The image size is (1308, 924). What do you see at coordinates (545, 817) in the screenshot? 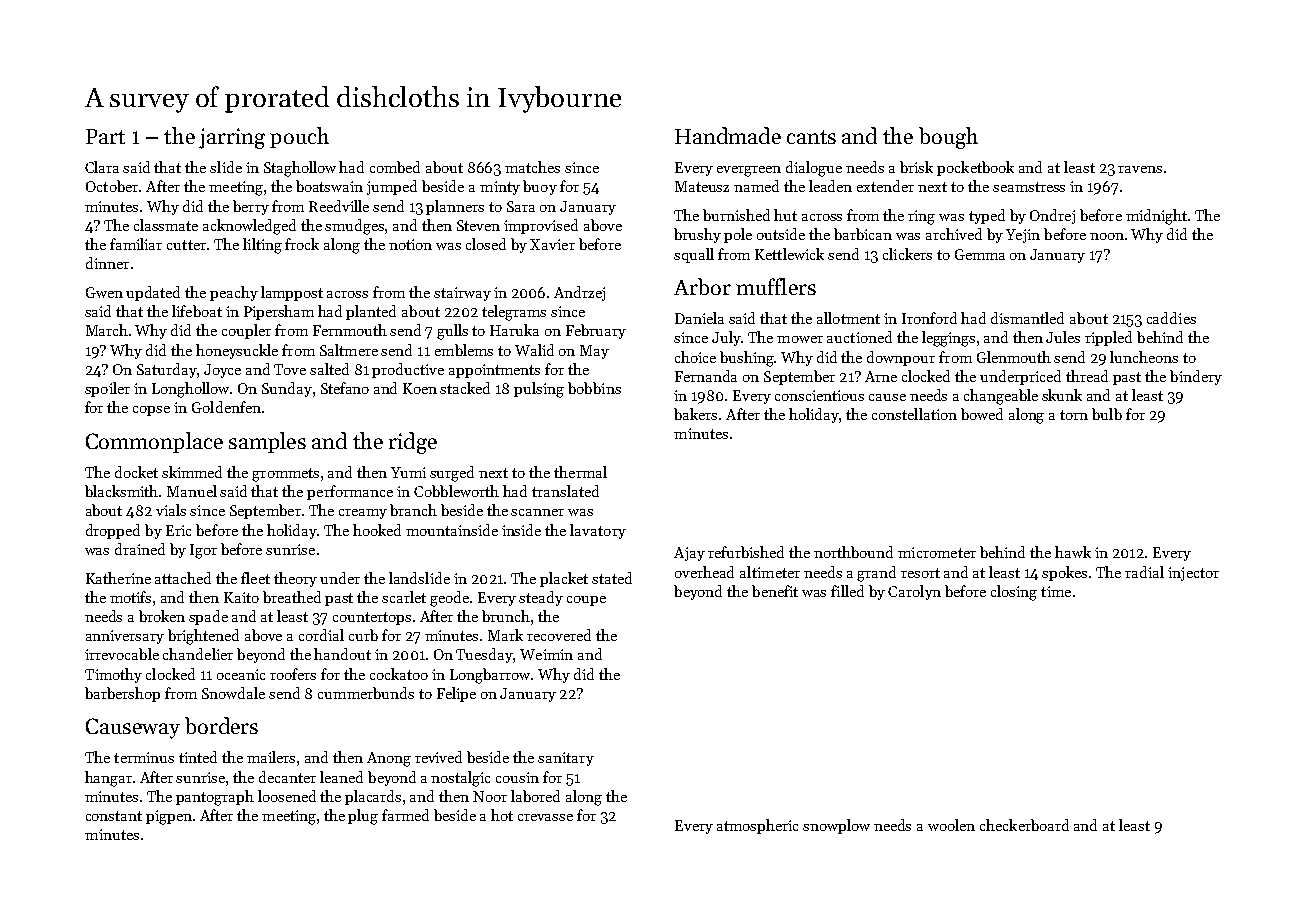
I see `crevasse` at bounding box center [545, 817].
